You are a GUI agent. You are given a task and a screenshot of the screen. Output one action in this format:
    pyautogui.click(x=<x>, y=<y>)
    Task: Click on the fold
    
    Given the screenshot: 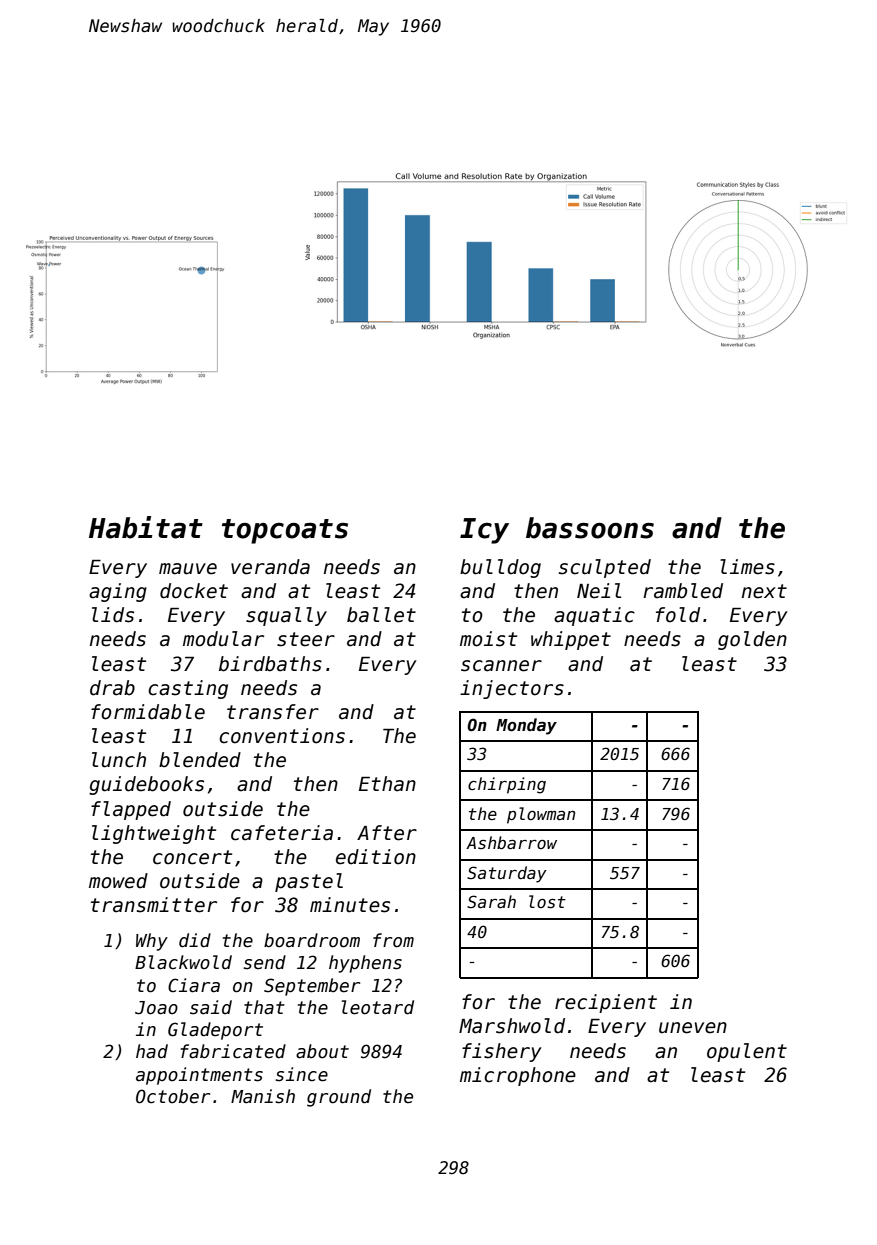 What is the action you would take?
    pyautogui.click(x=678, y=615)
